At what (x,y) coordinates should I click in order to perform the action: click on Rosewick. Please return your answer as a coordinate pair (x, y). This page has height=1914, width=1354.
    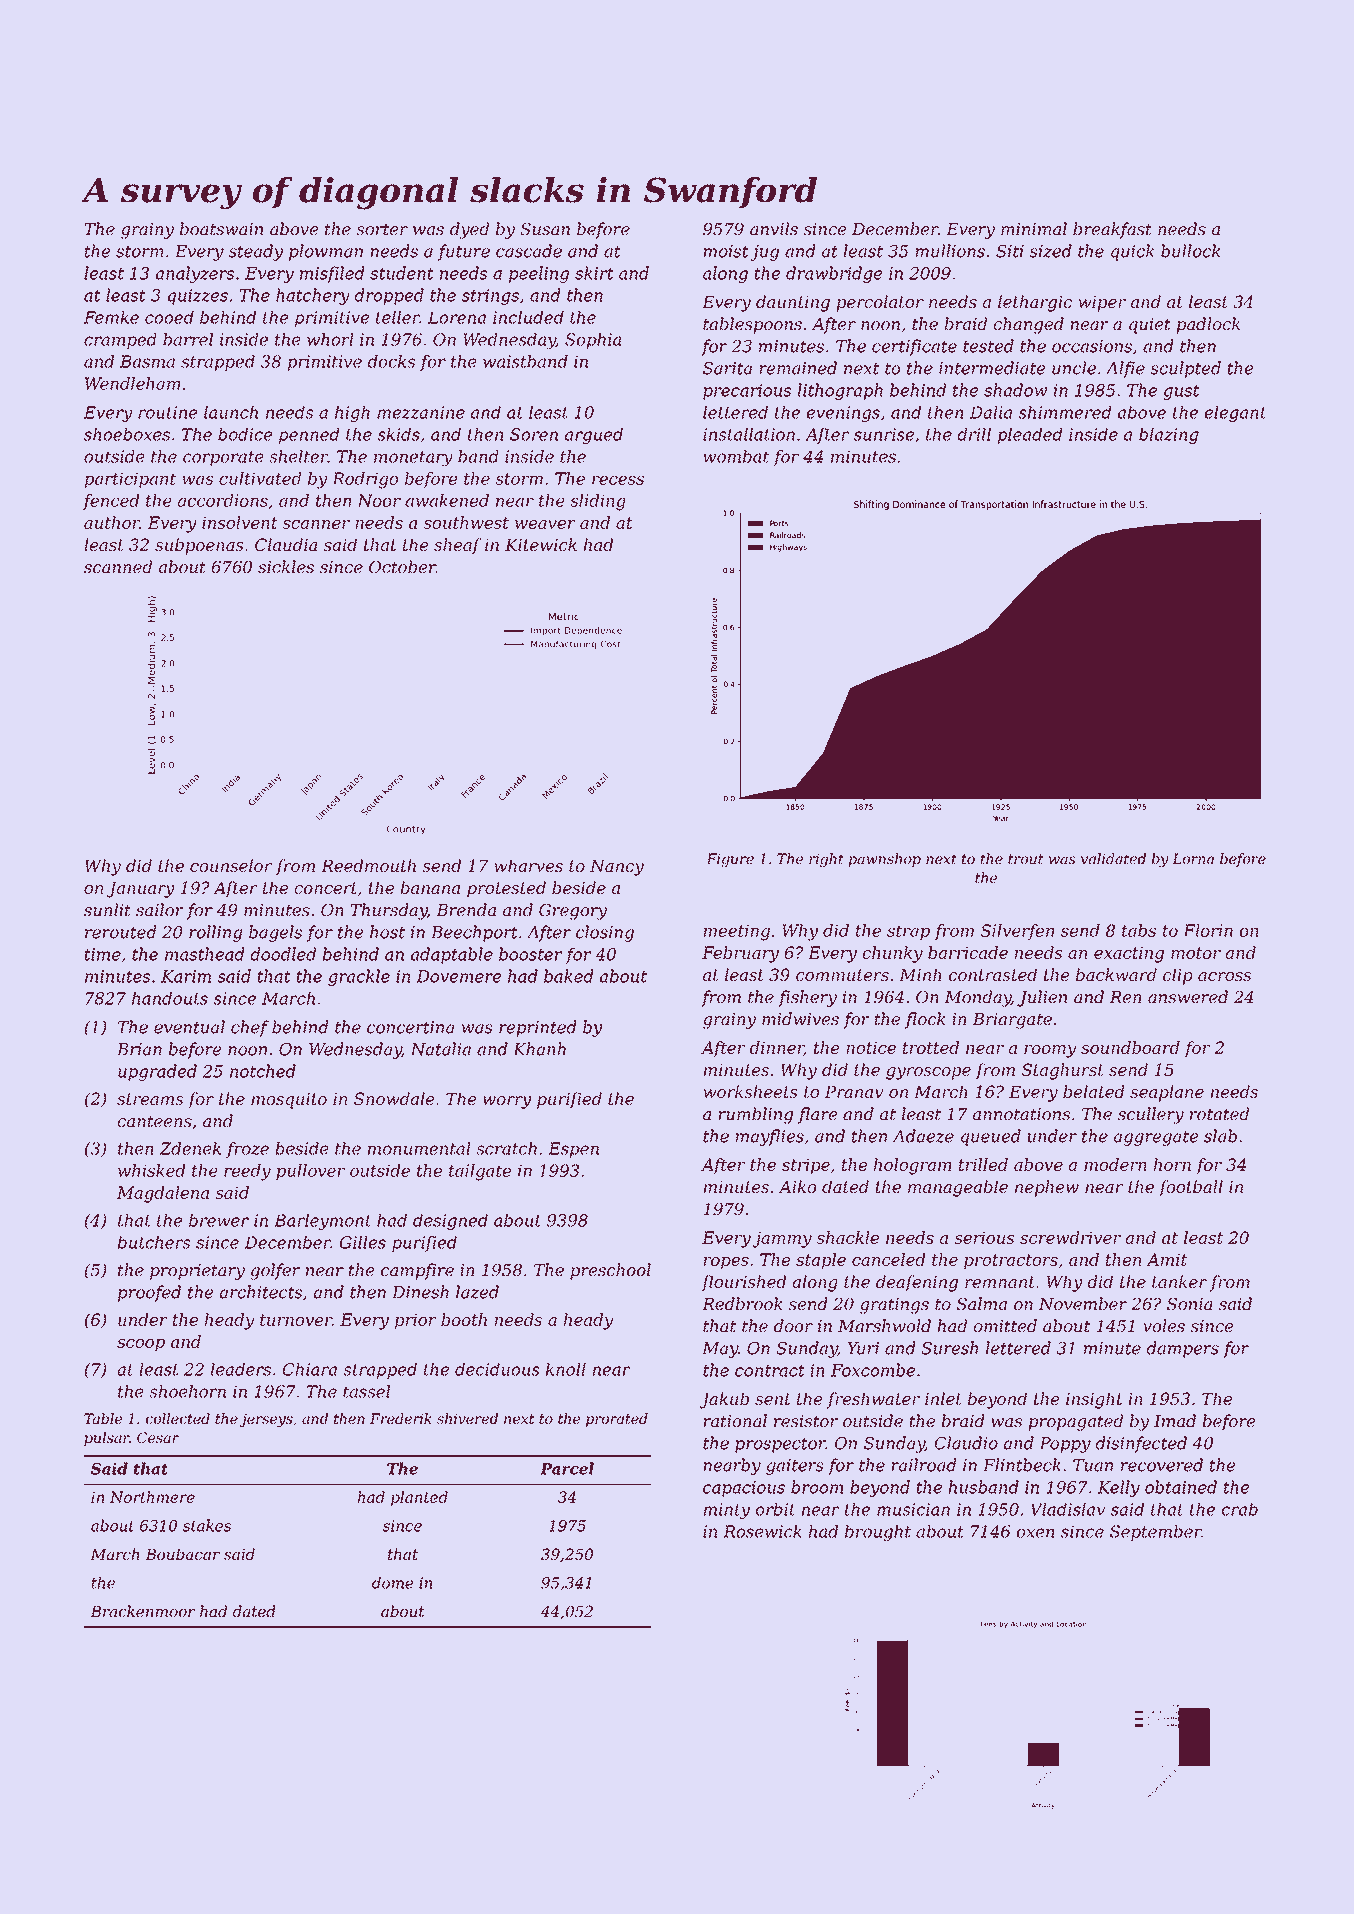
    Looking at the image, I should click on (762, 1531).
